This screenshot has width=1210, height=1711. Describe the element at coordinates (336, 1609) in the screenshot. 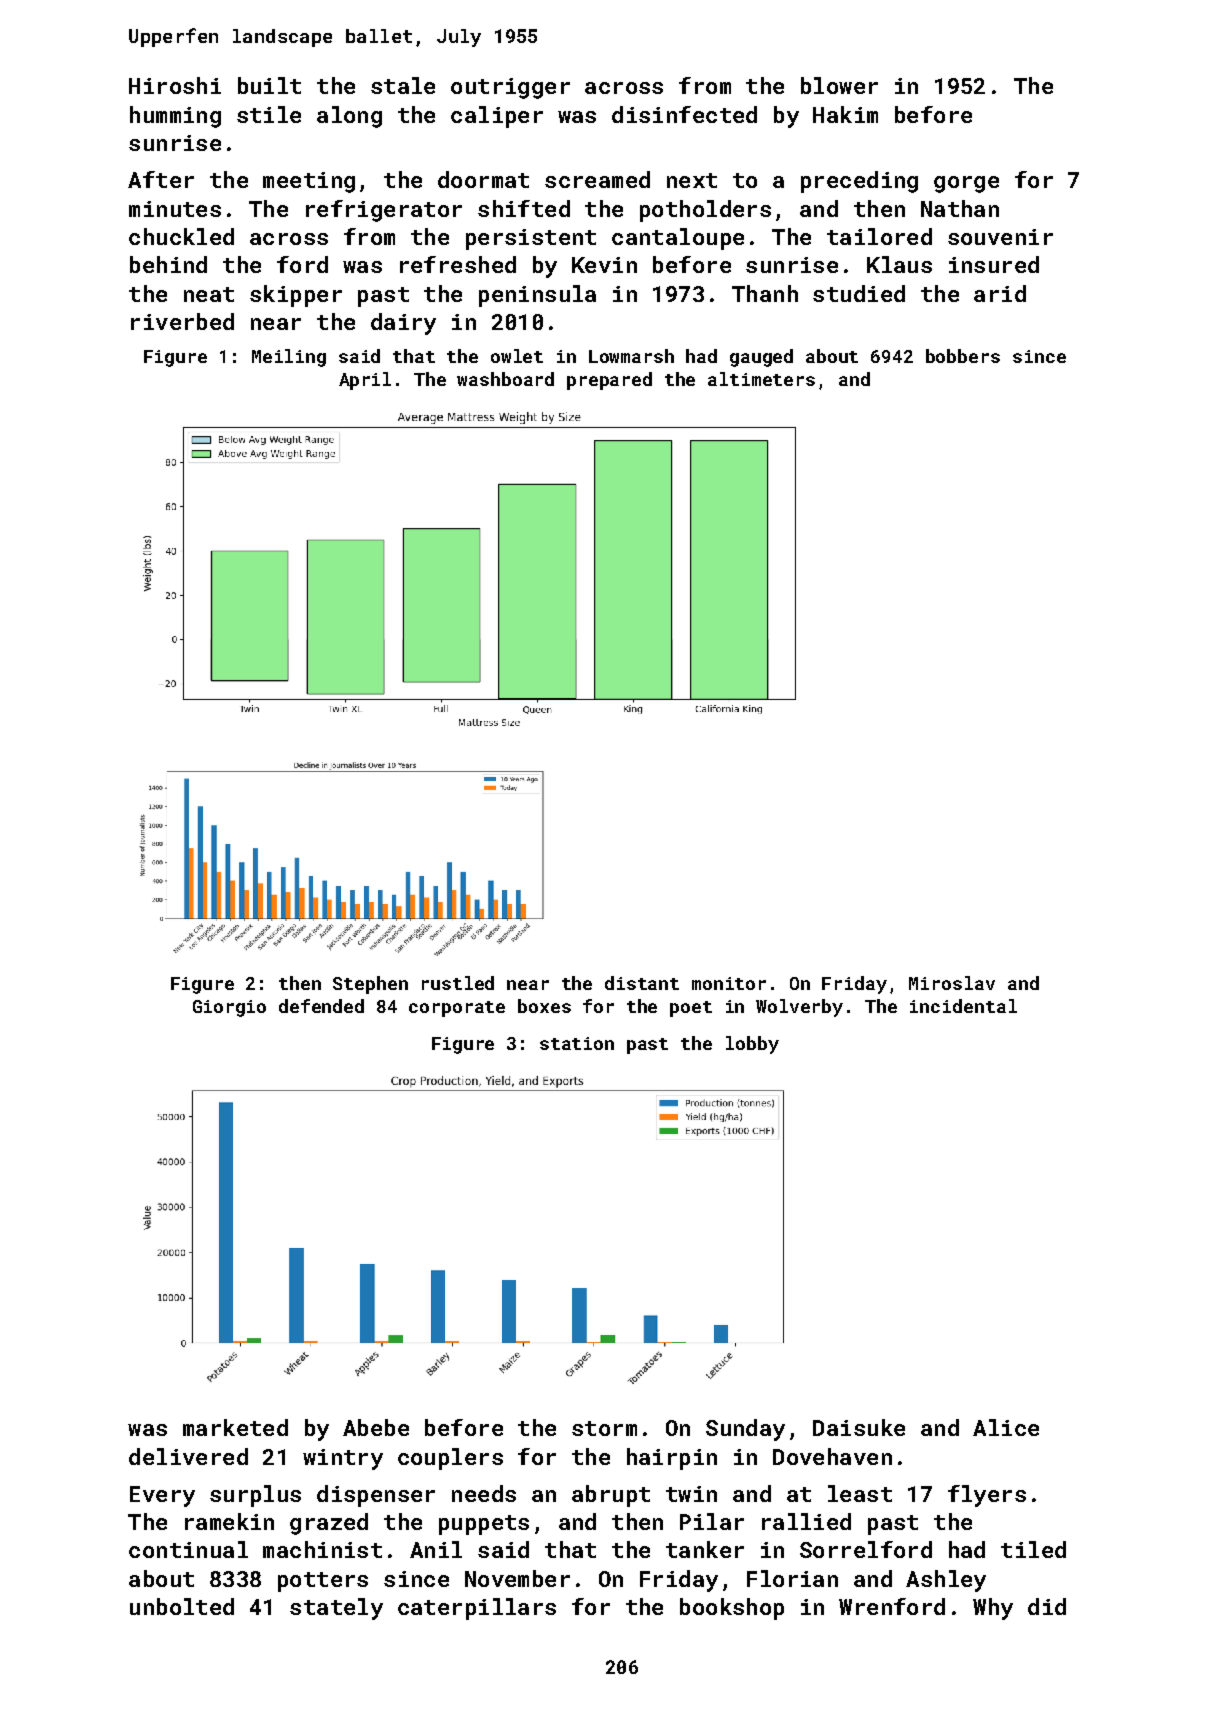

I see `stately` at that location.
